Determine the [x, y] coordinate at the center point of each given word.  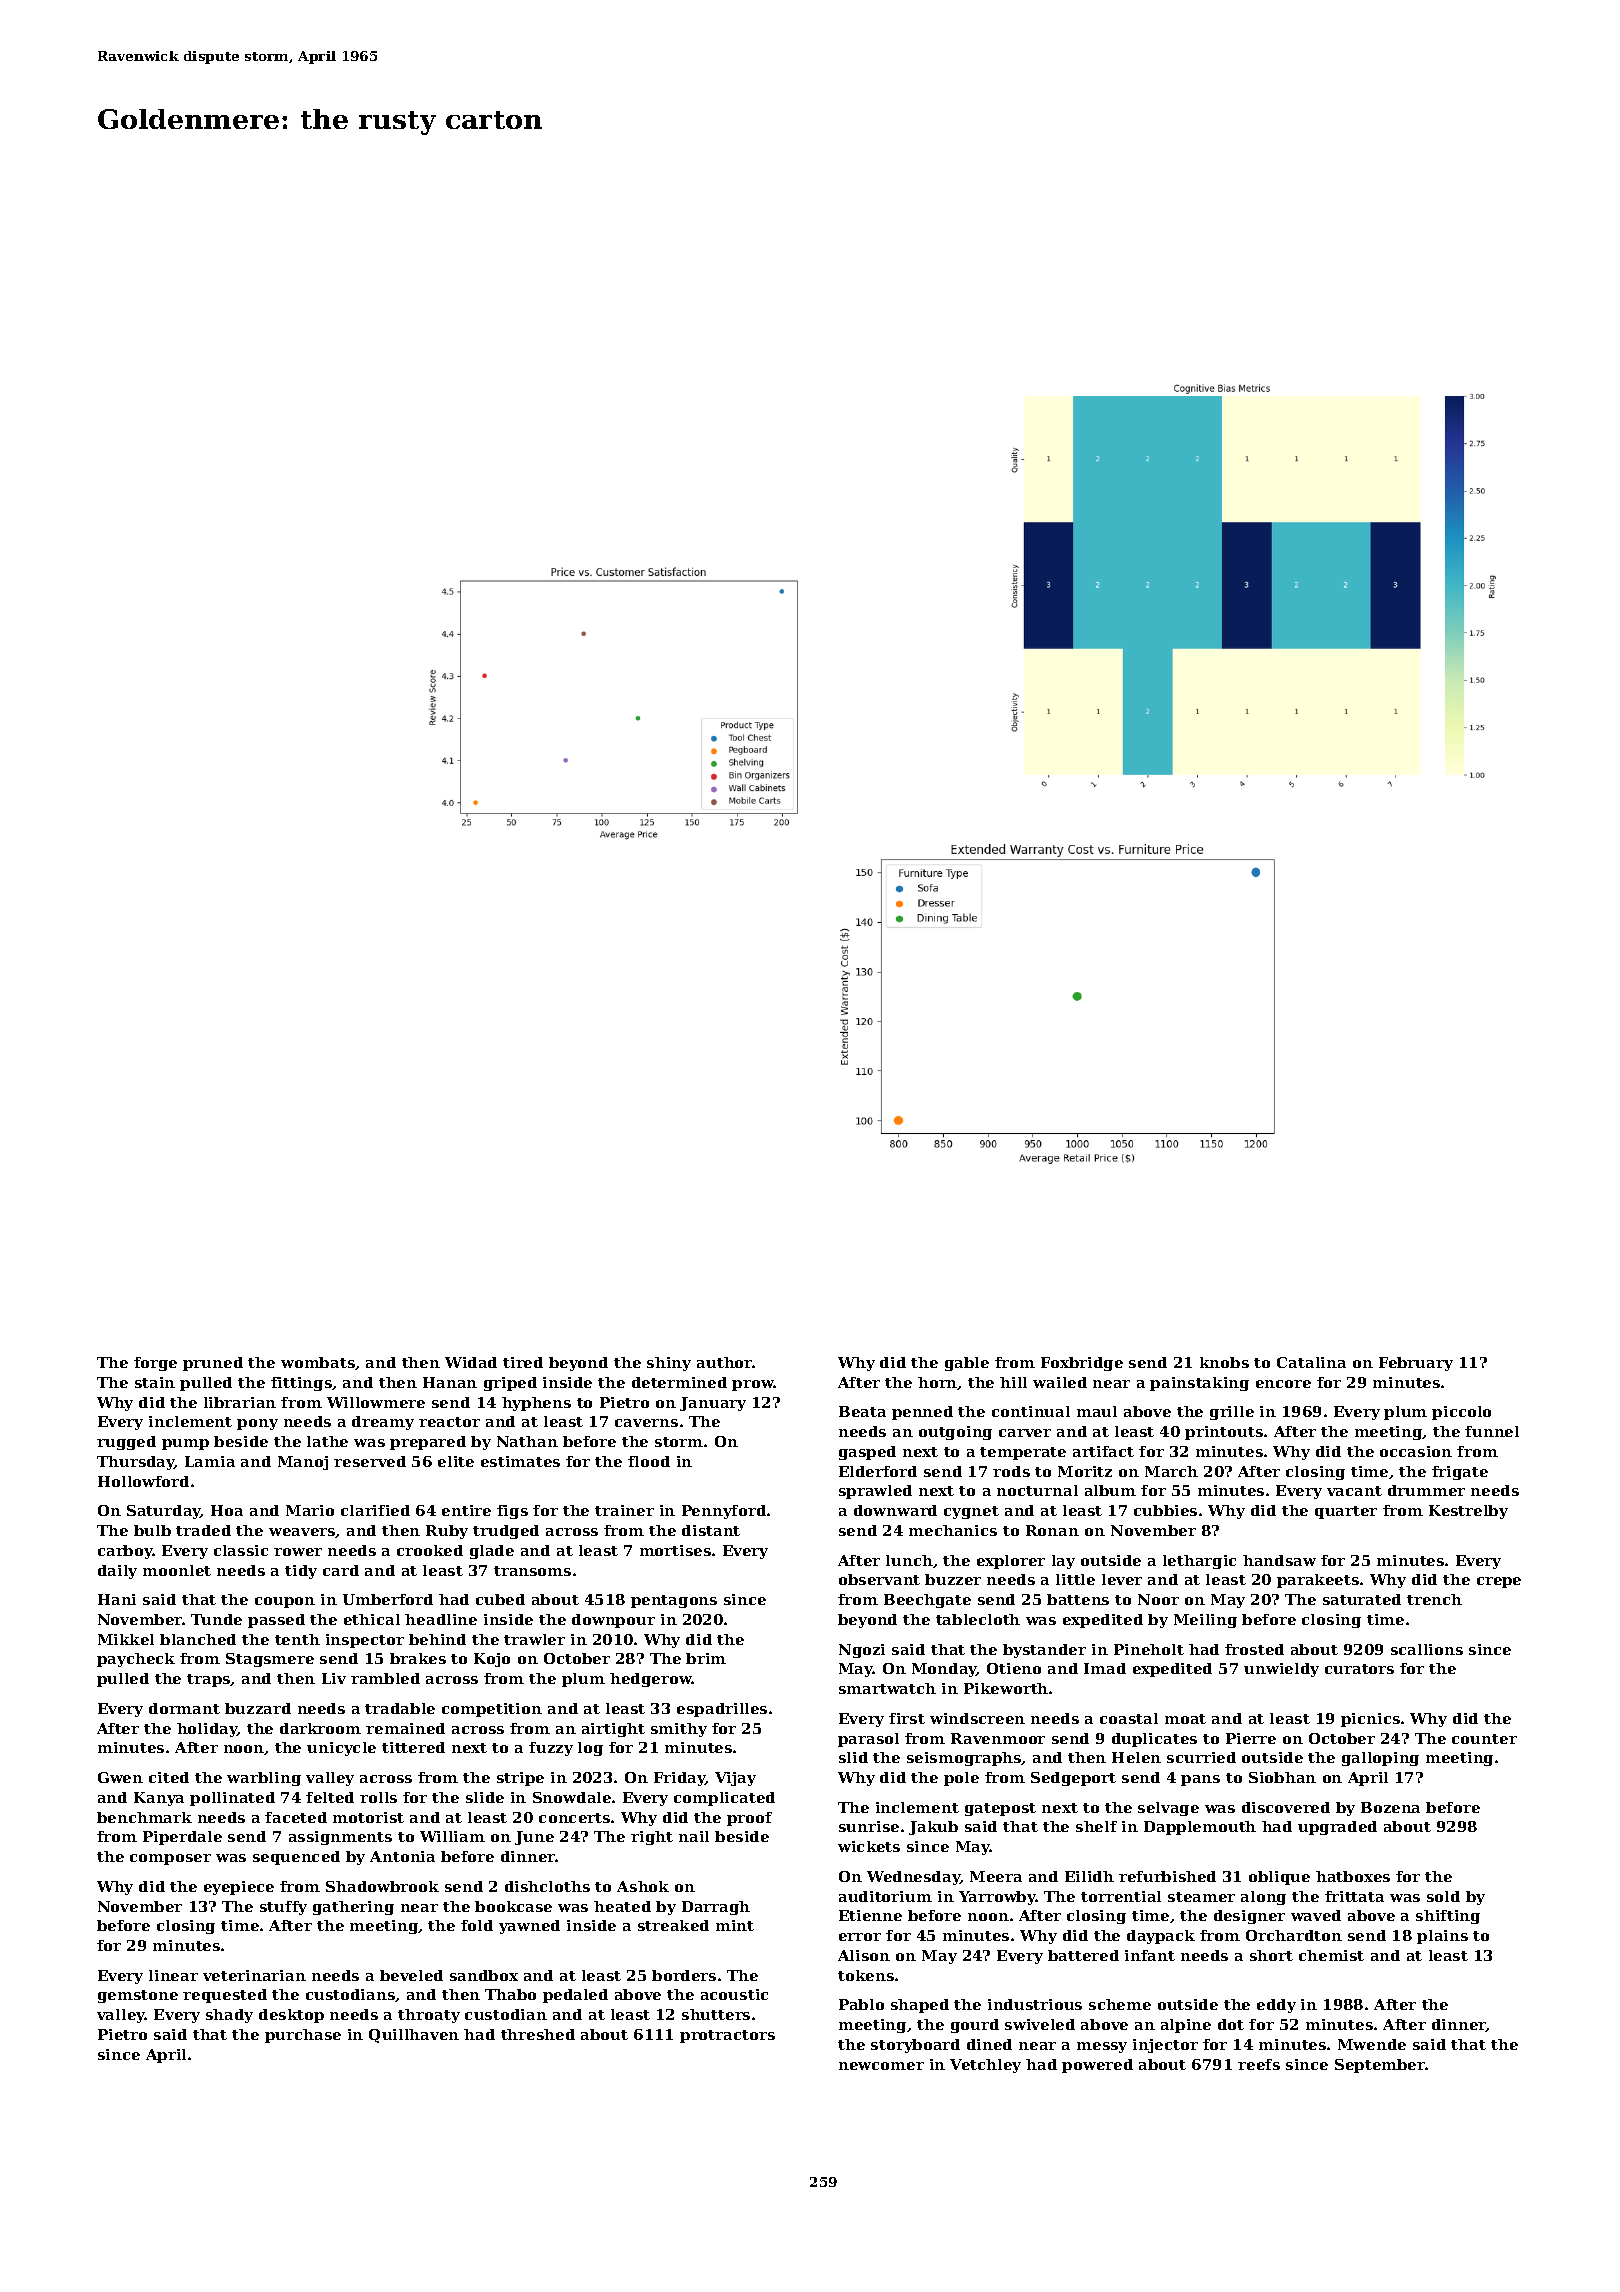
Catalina [1311, 1362]
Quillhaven [414, 2036]
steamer [1201, 1897]
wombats [318, 1362]
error [860, 1937]
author [725, 1362]
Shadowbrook [382, 1886]
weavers [302, 1533]
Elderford [878, 1471]
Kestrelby [1468, 1512]
